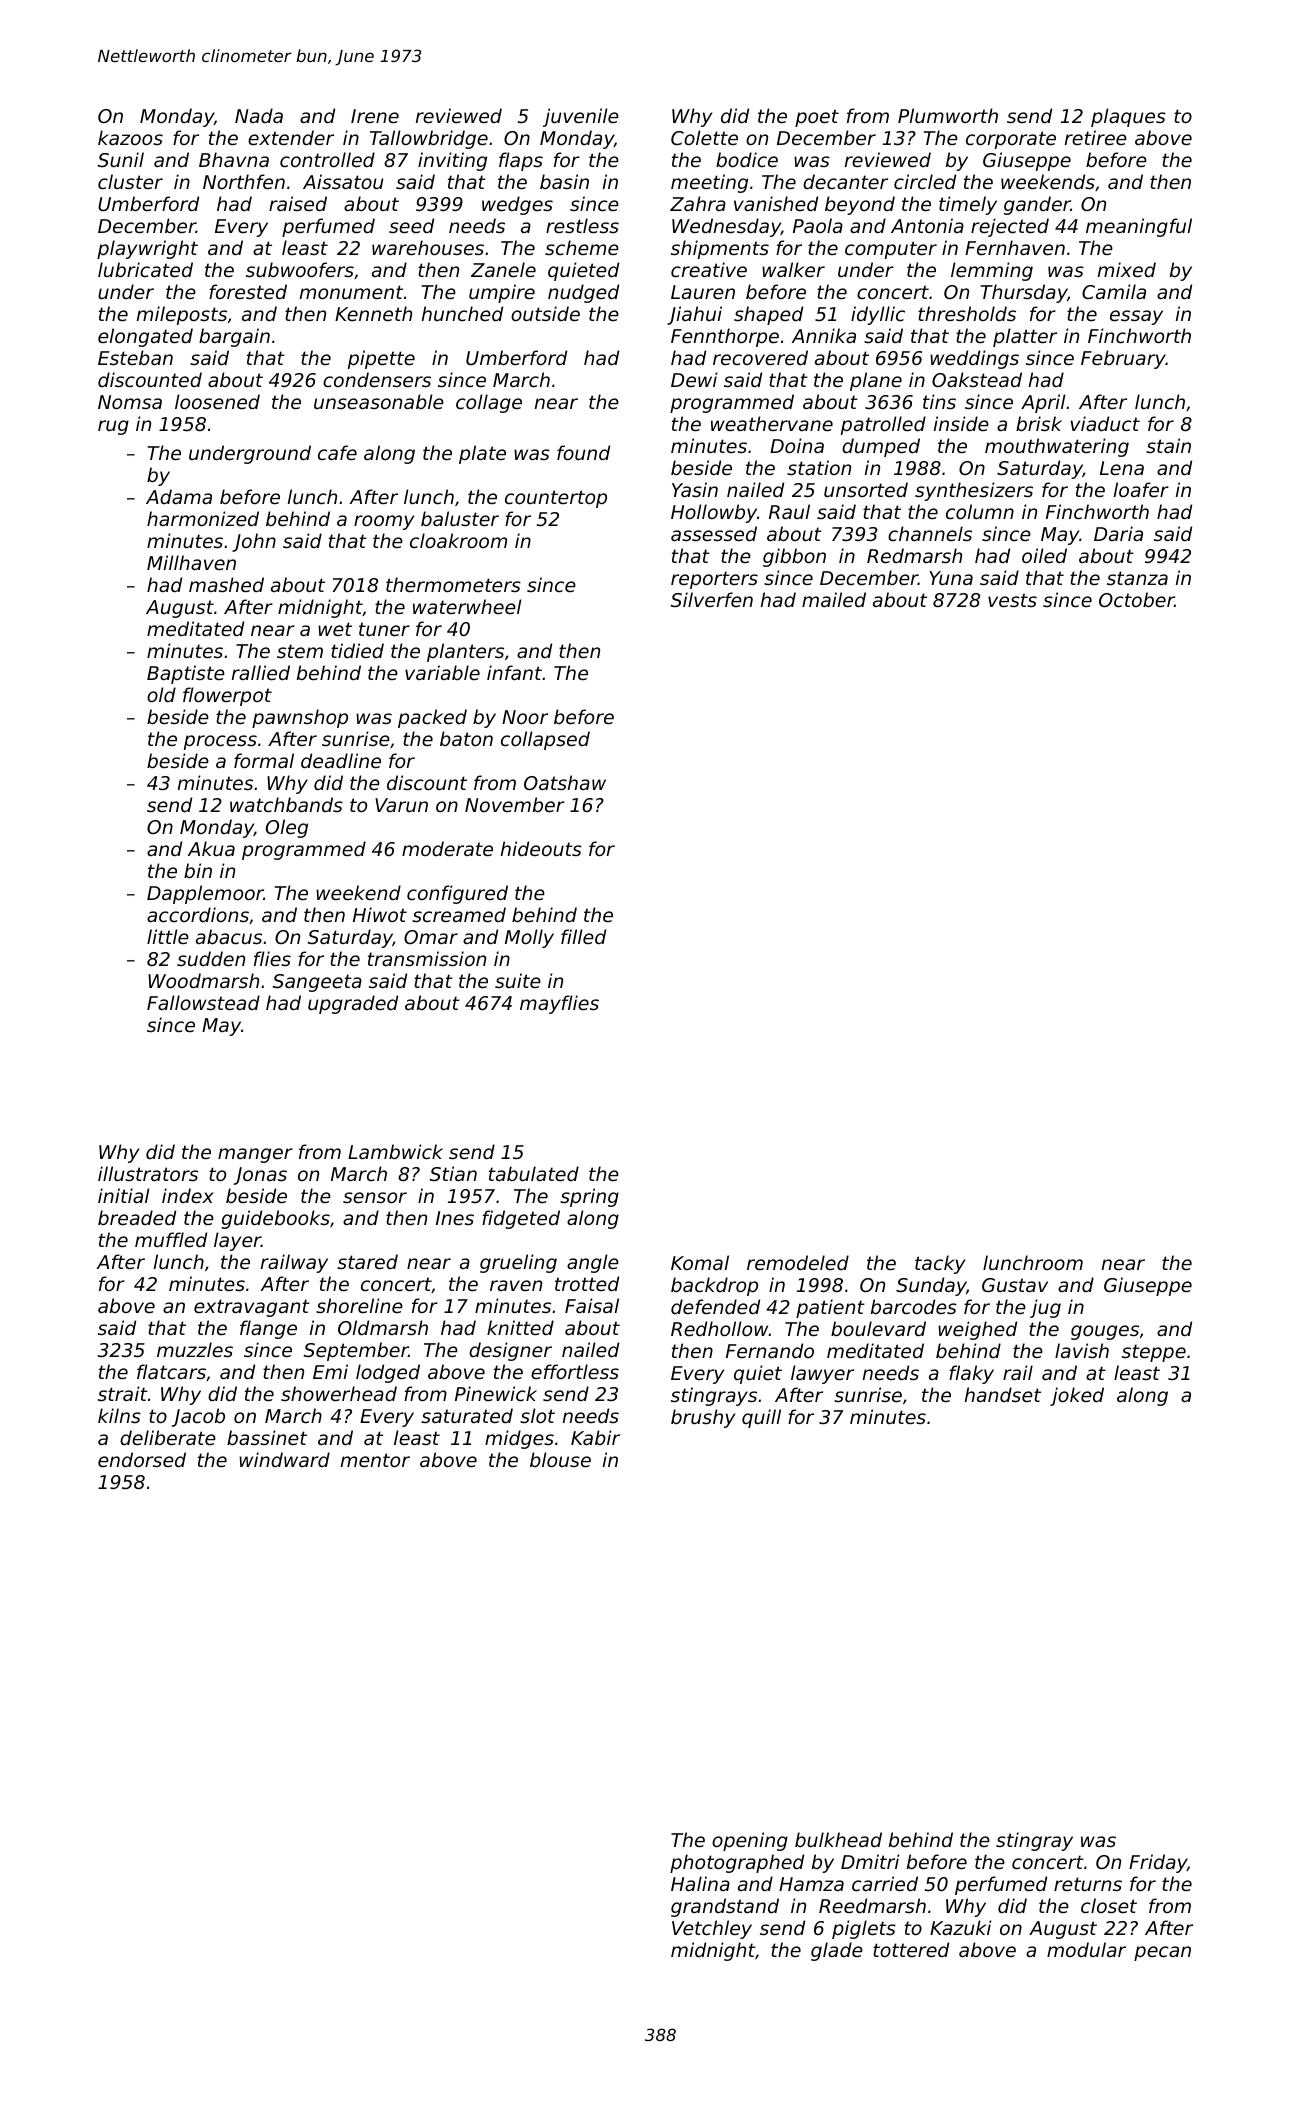  I want to click on Halina, so click(700, 1883).
